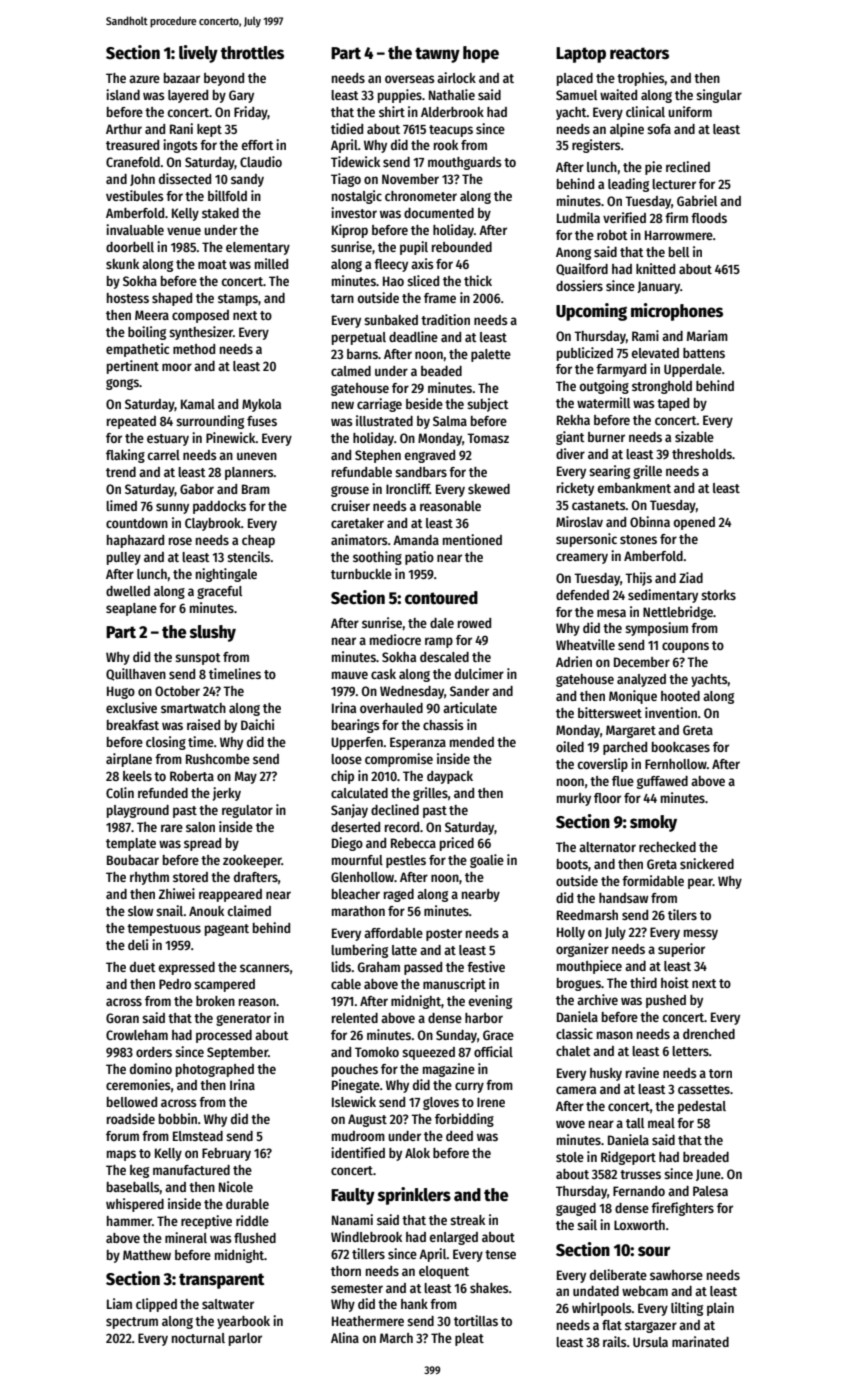  I want to click on oiled, so click(570, 746).
